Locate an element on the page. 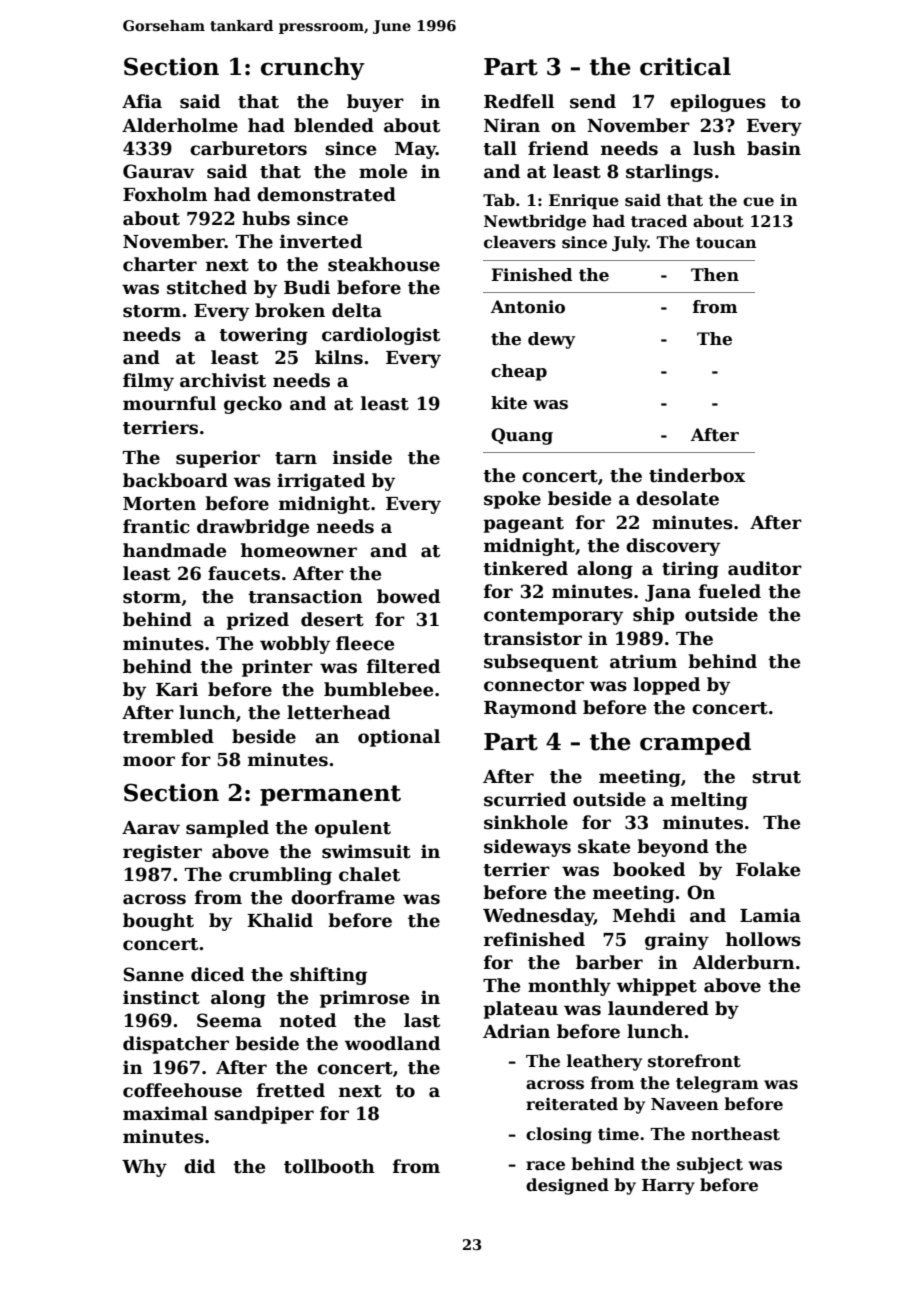 Image resolution: width=924 pixels, height=1308 pixels. Then is located at coordinates (715, 275).
